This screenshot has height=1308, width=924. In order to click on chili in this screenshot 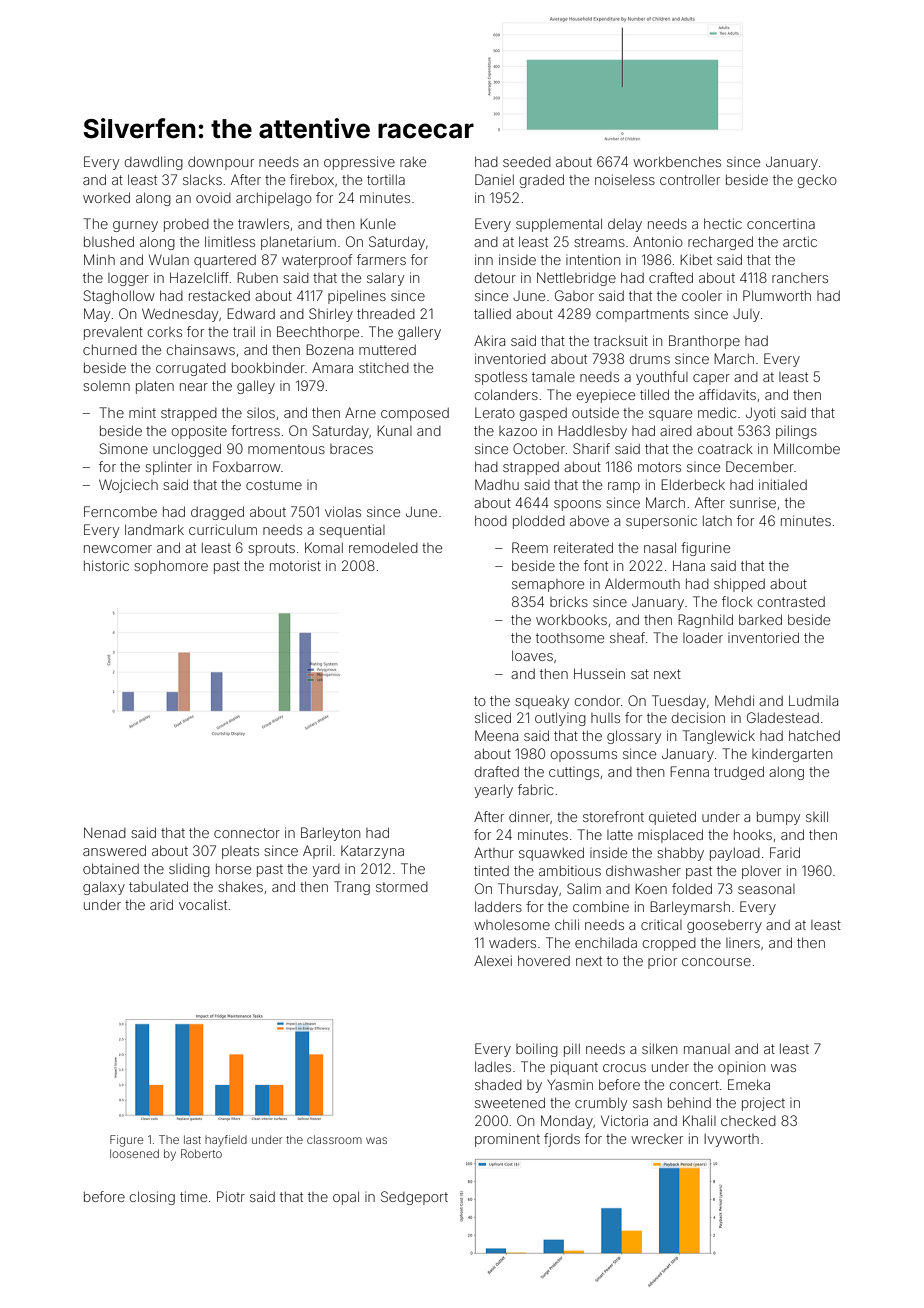, I will do `click(567, 924)`.
